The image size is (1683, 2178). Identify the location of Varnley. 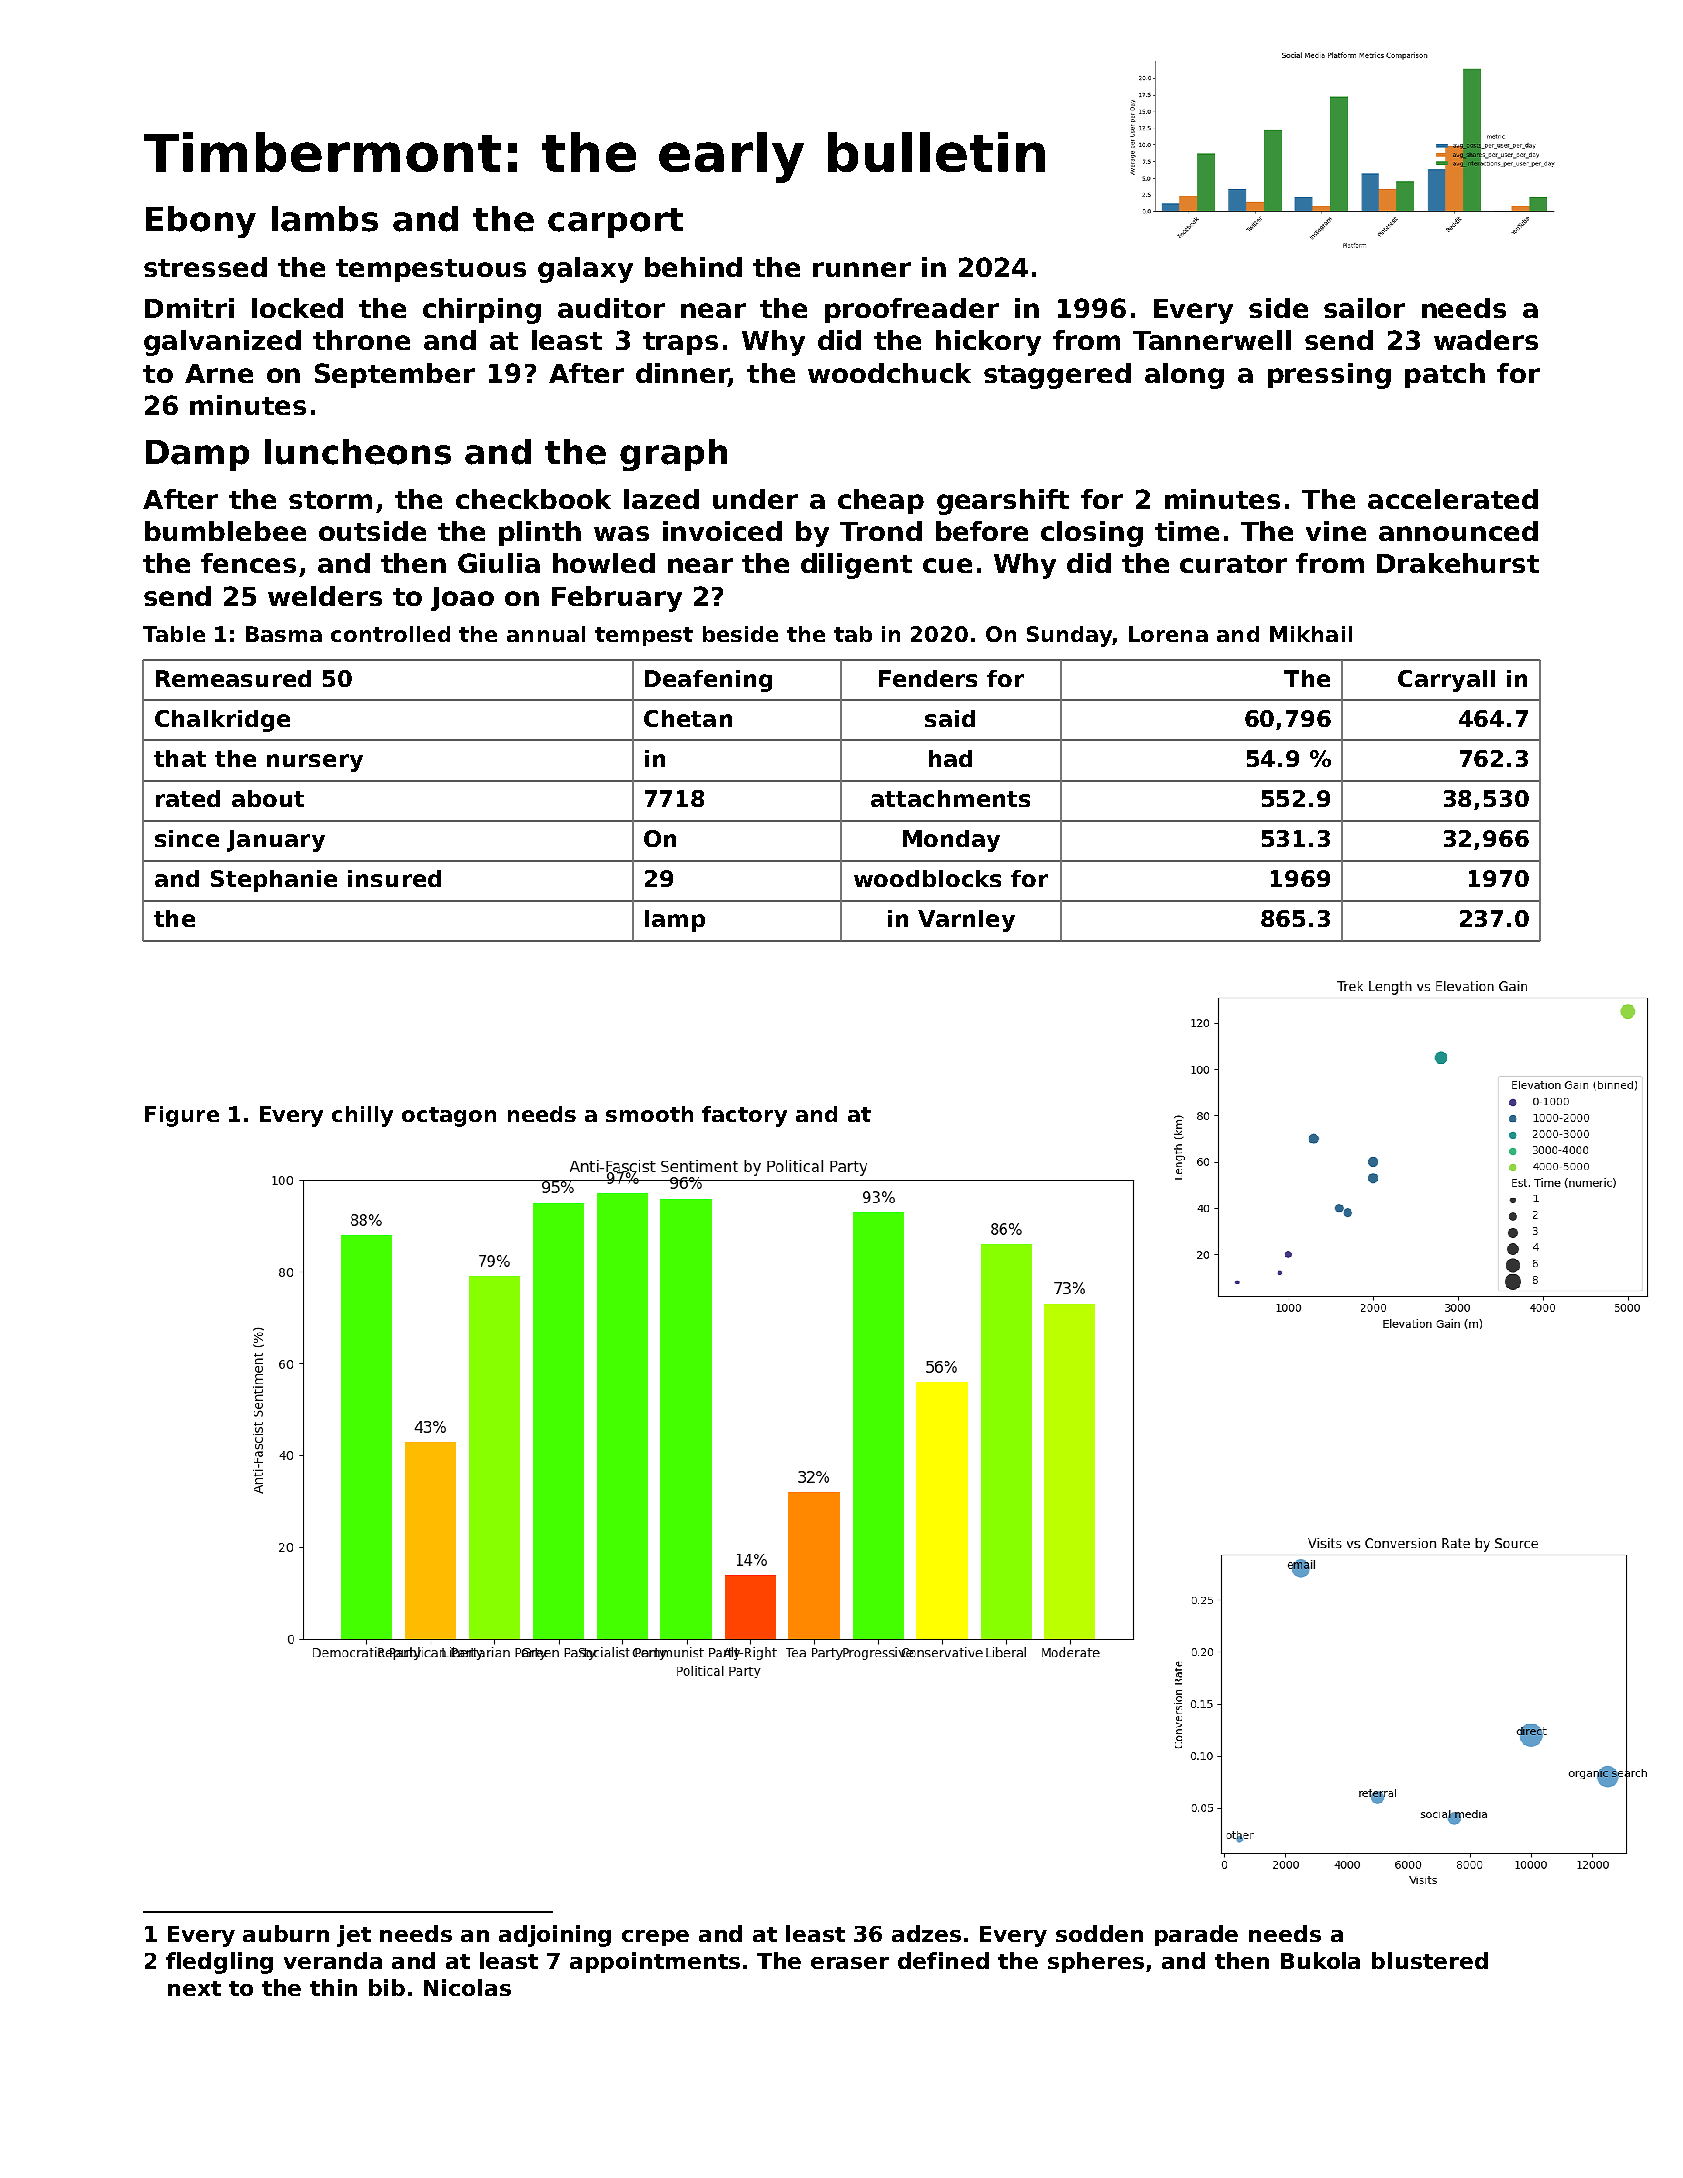
(966, 921).
